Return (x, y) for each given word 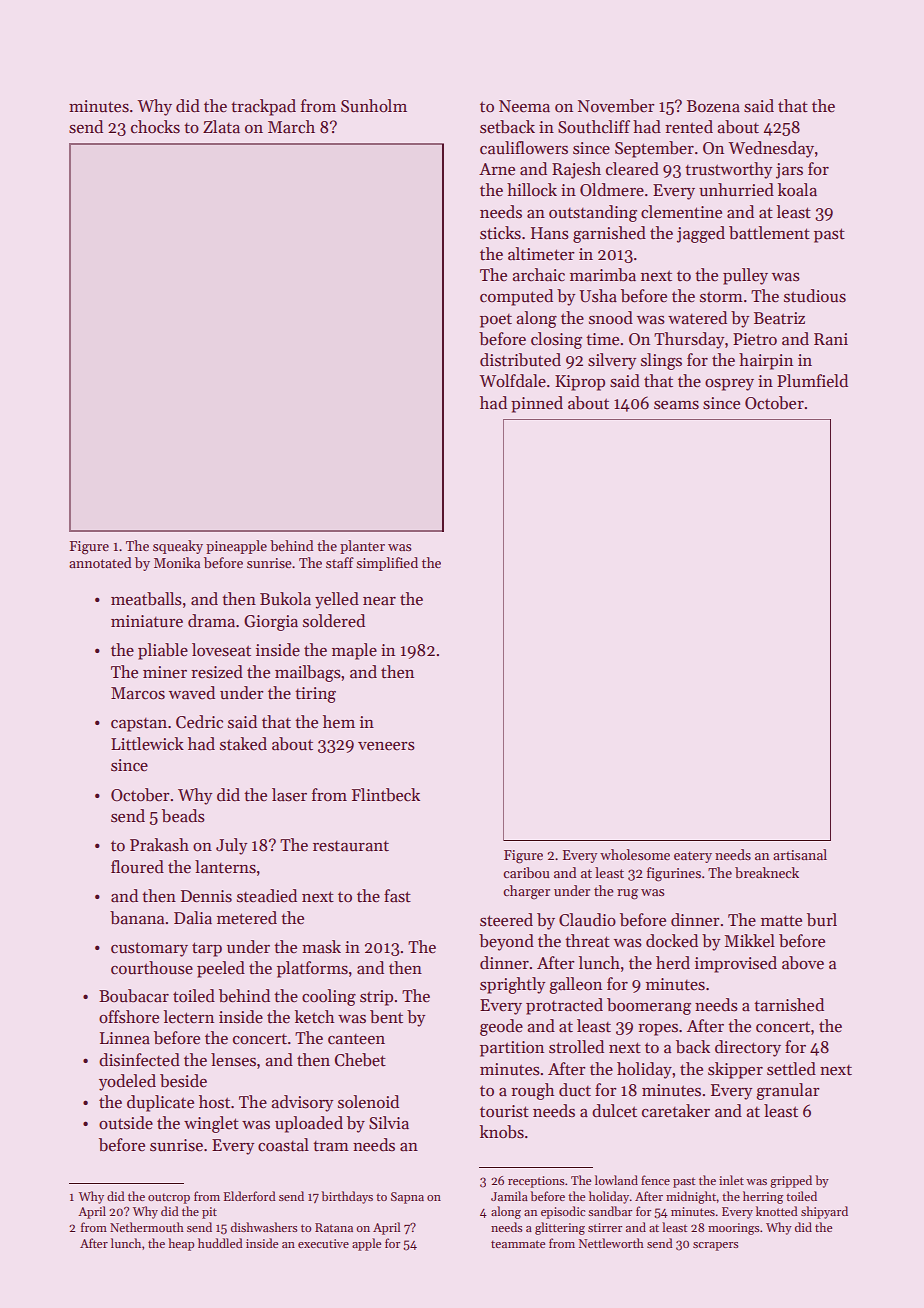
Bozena (713, 106)
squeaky (178, 547)
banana (137, 918)
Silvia (389, 1123)
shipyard (824, 1212)
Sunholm (374, 106)
